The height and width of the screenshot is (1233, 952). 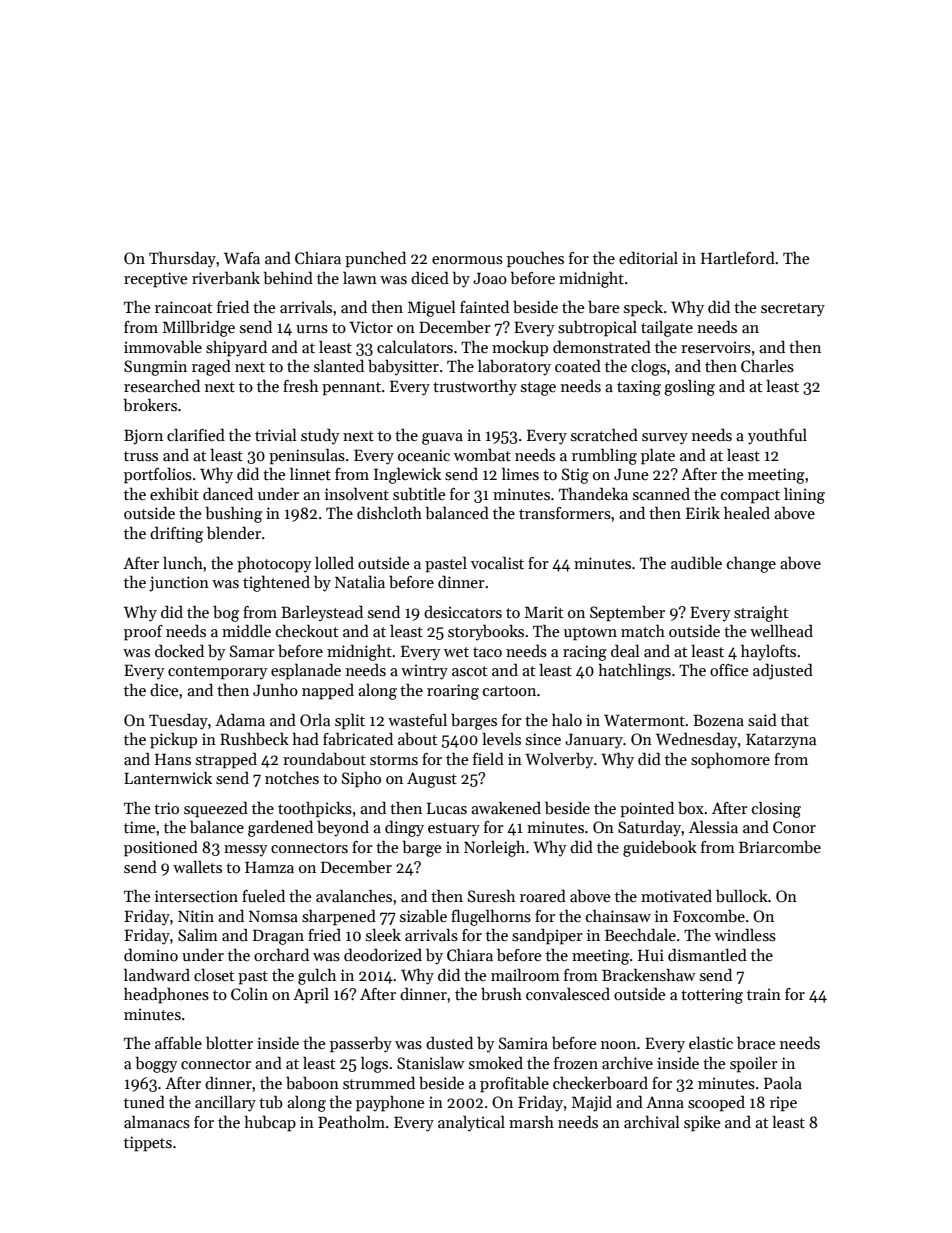 What do you see at coordinates (711, 1043) in the screenshot?
I see `elastic` at bounding box center [711, 1043].
